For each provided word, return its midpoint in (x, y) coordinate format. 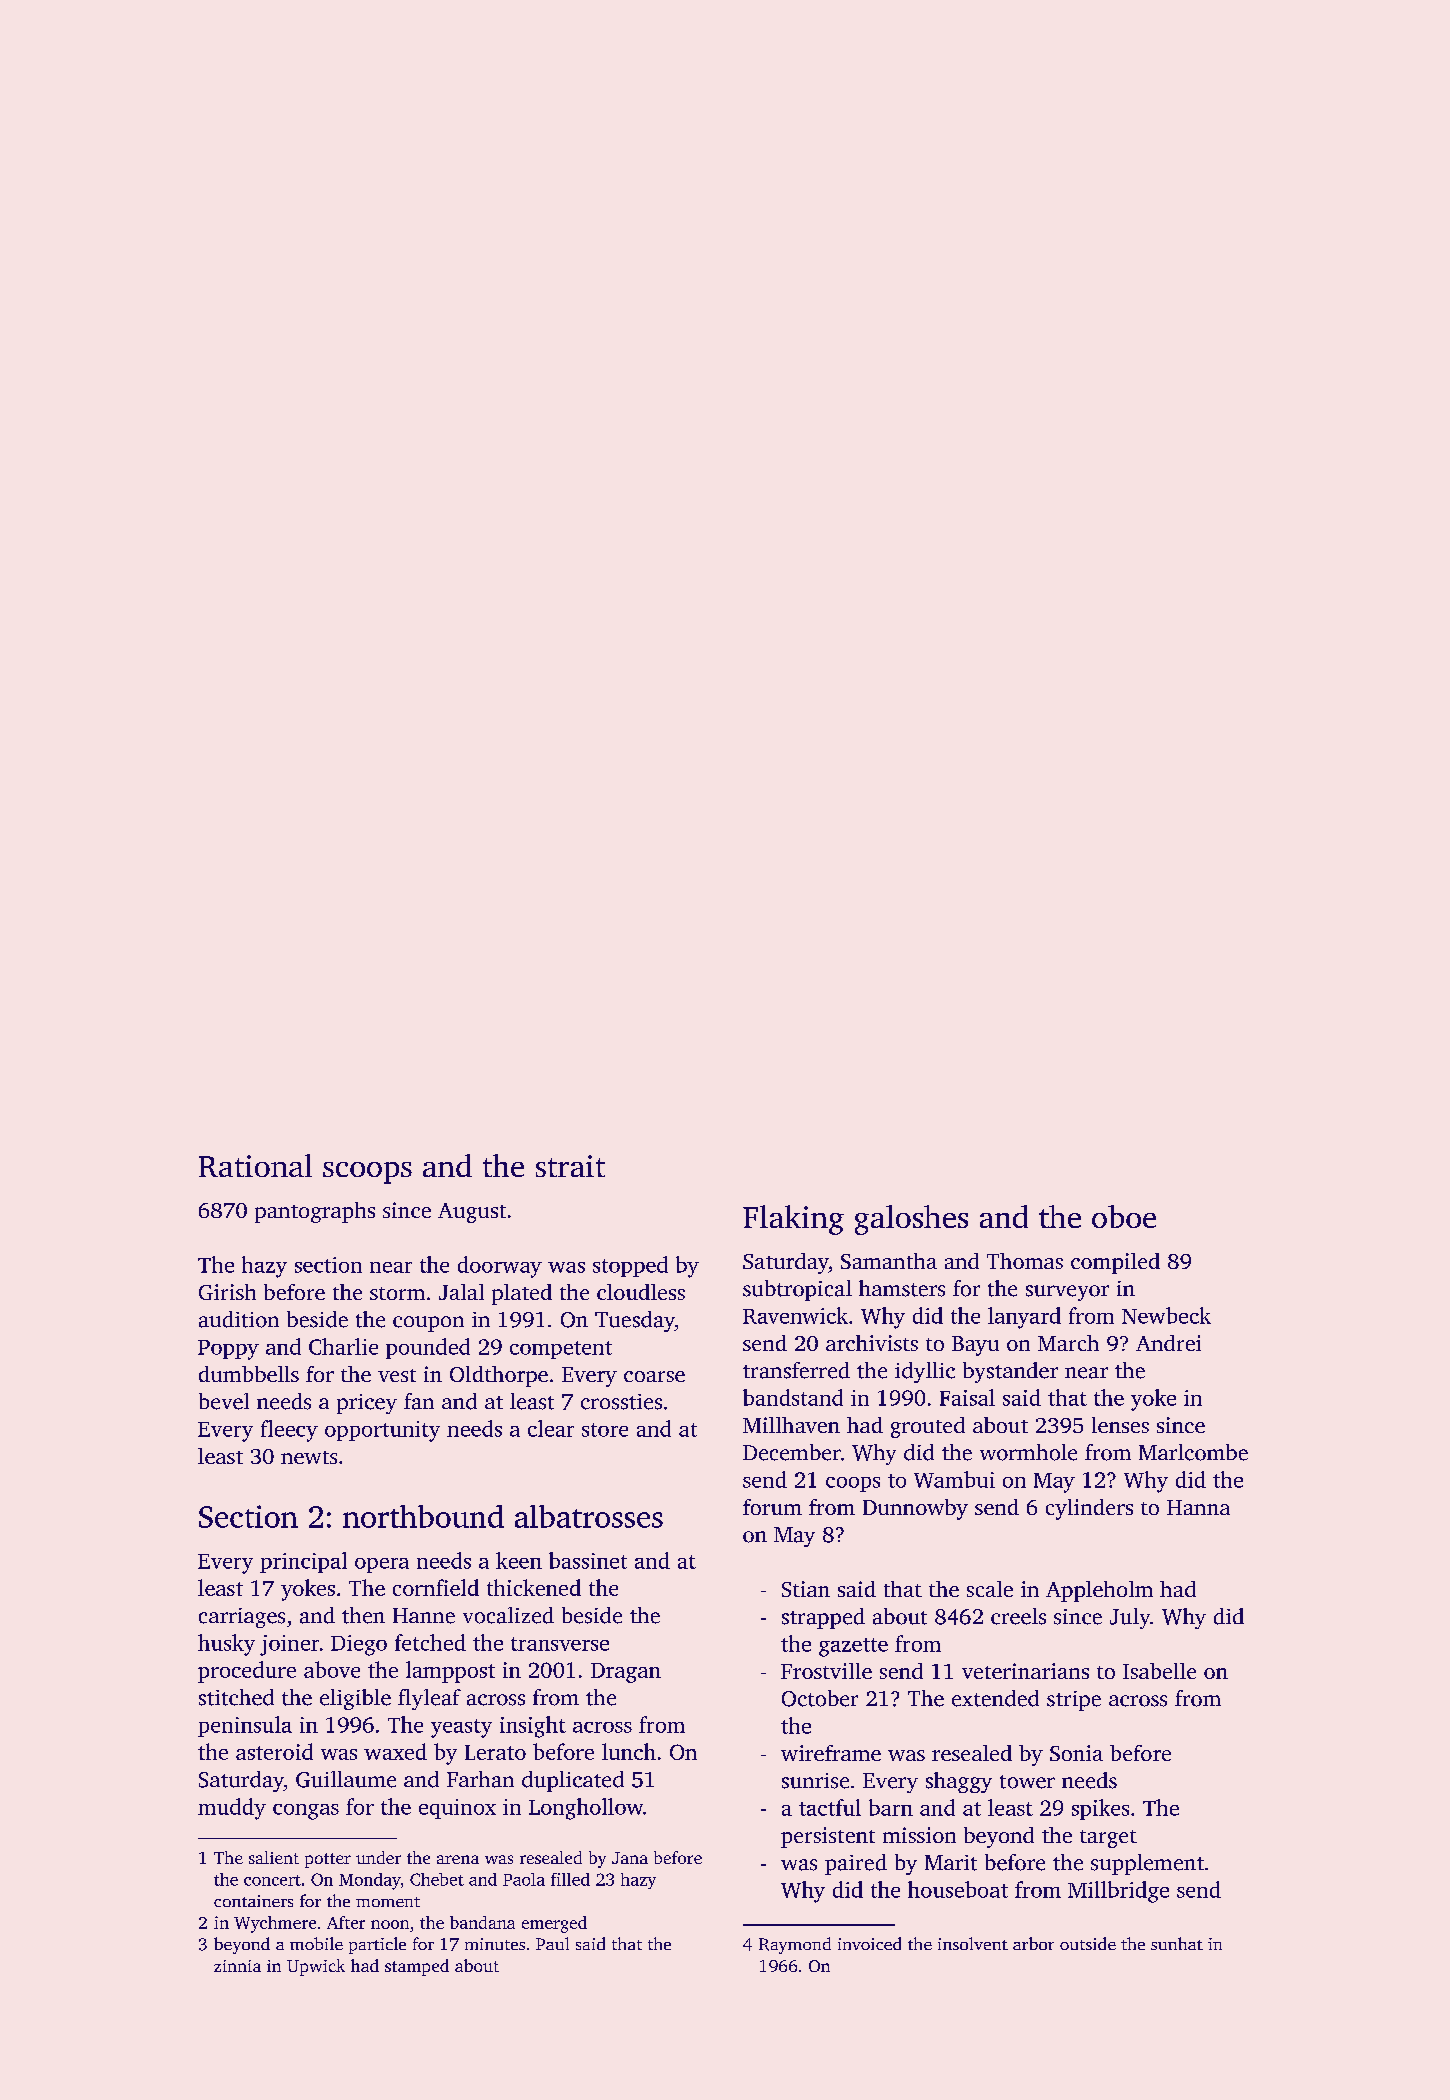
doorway (500, 1267)
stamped (417, 1967)
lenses (1120, 1425)
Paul (552, 1943)
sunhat (1177, 1943)
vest (397, 1375)
